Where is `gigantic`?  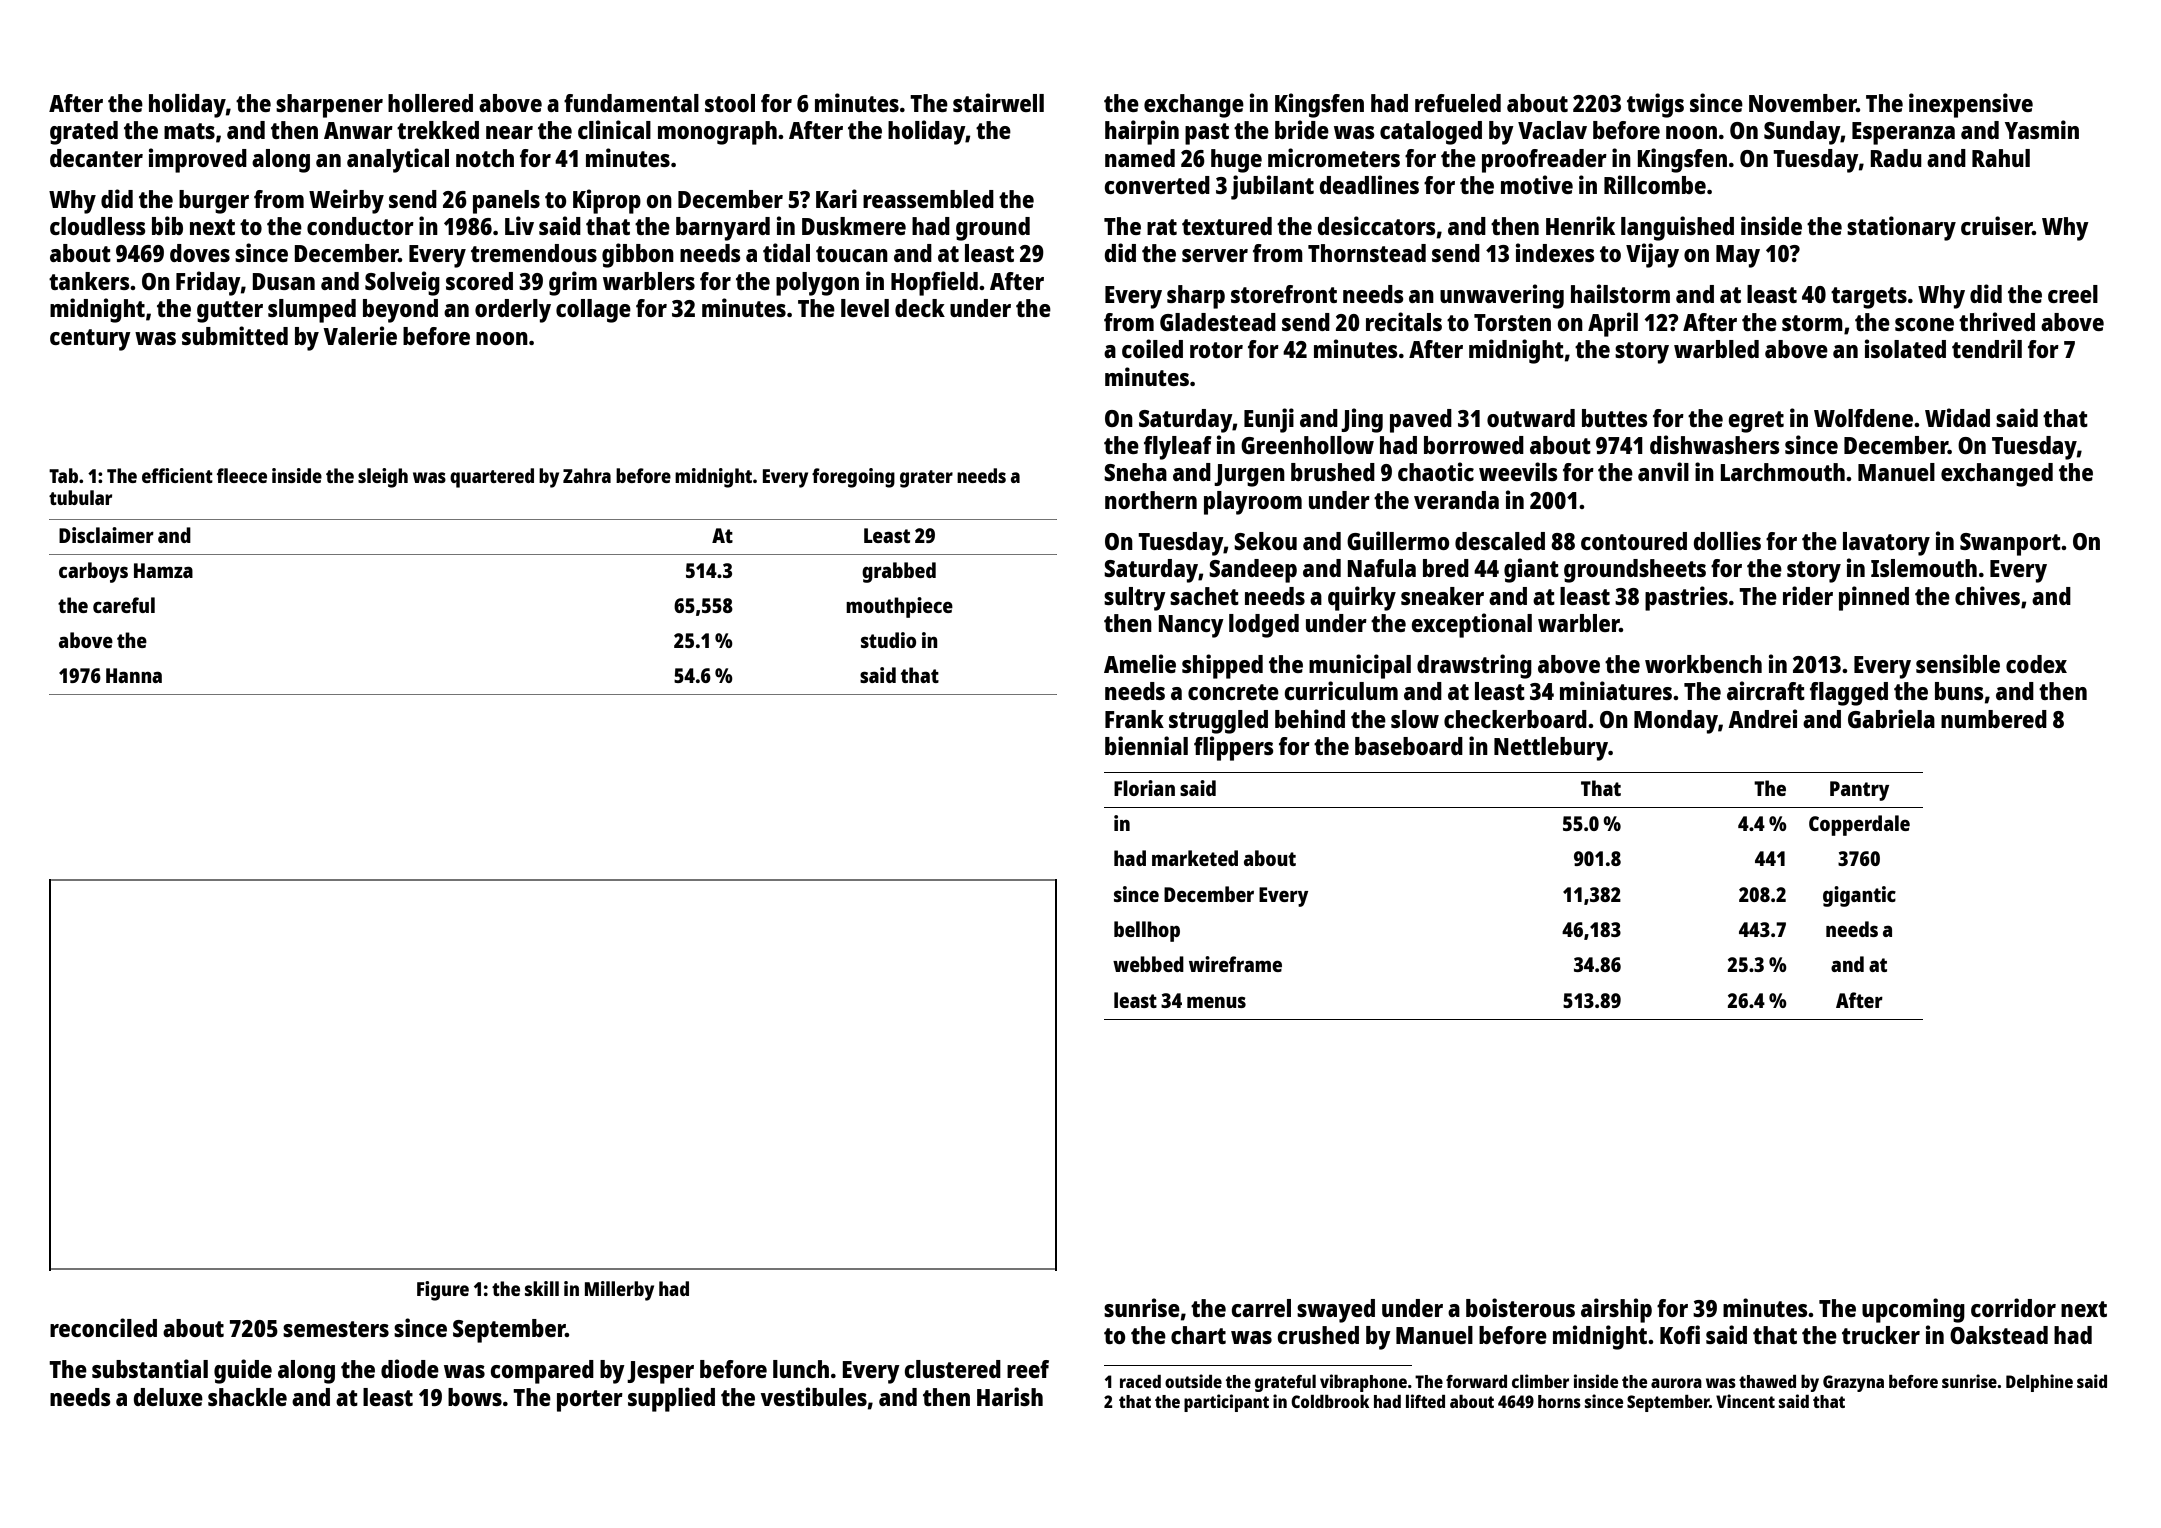
gigantic is located at coordinates (1859, 896).
